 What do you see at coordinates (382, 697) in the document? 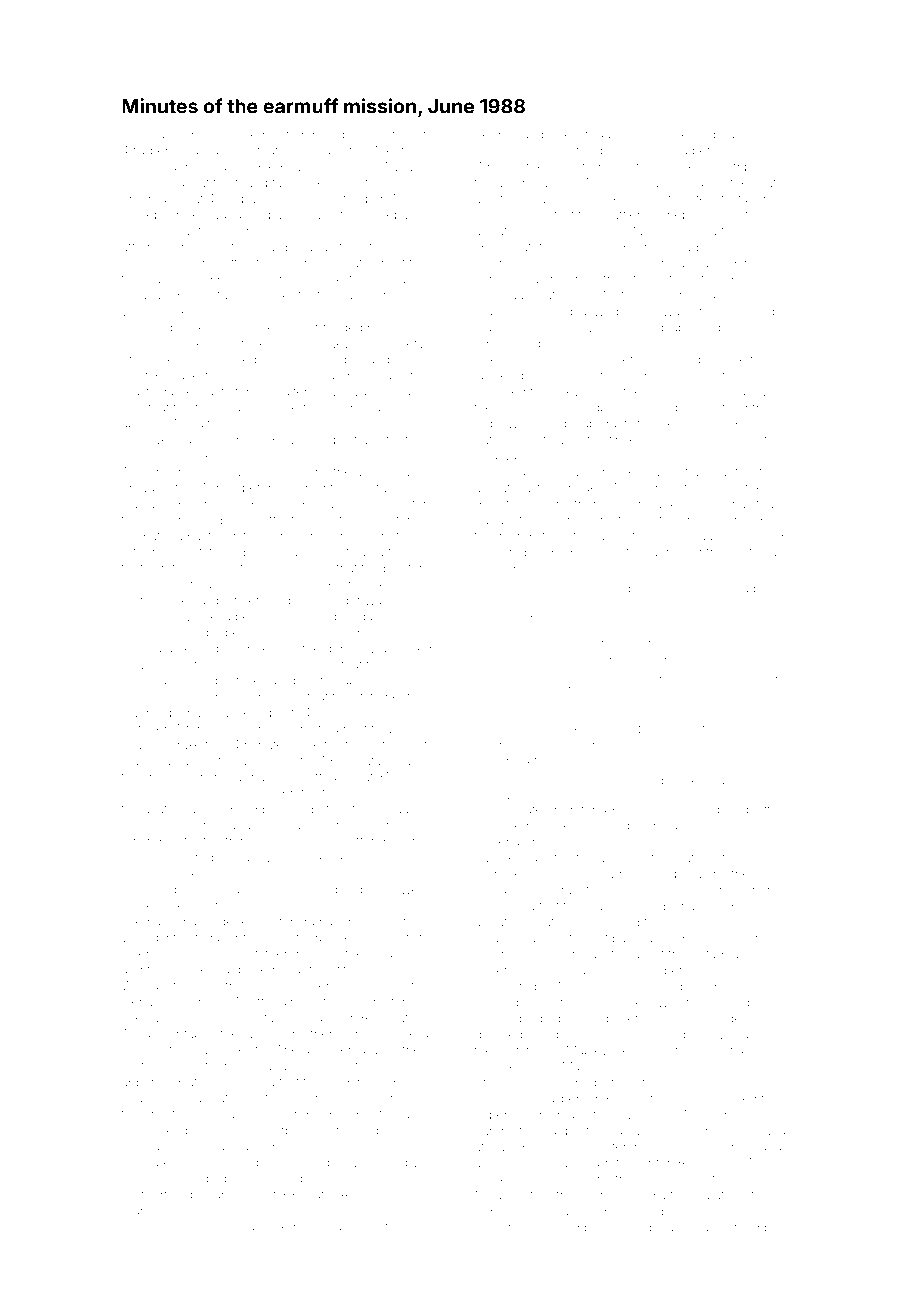
I see `statement` at bounding box center [382, 697].
